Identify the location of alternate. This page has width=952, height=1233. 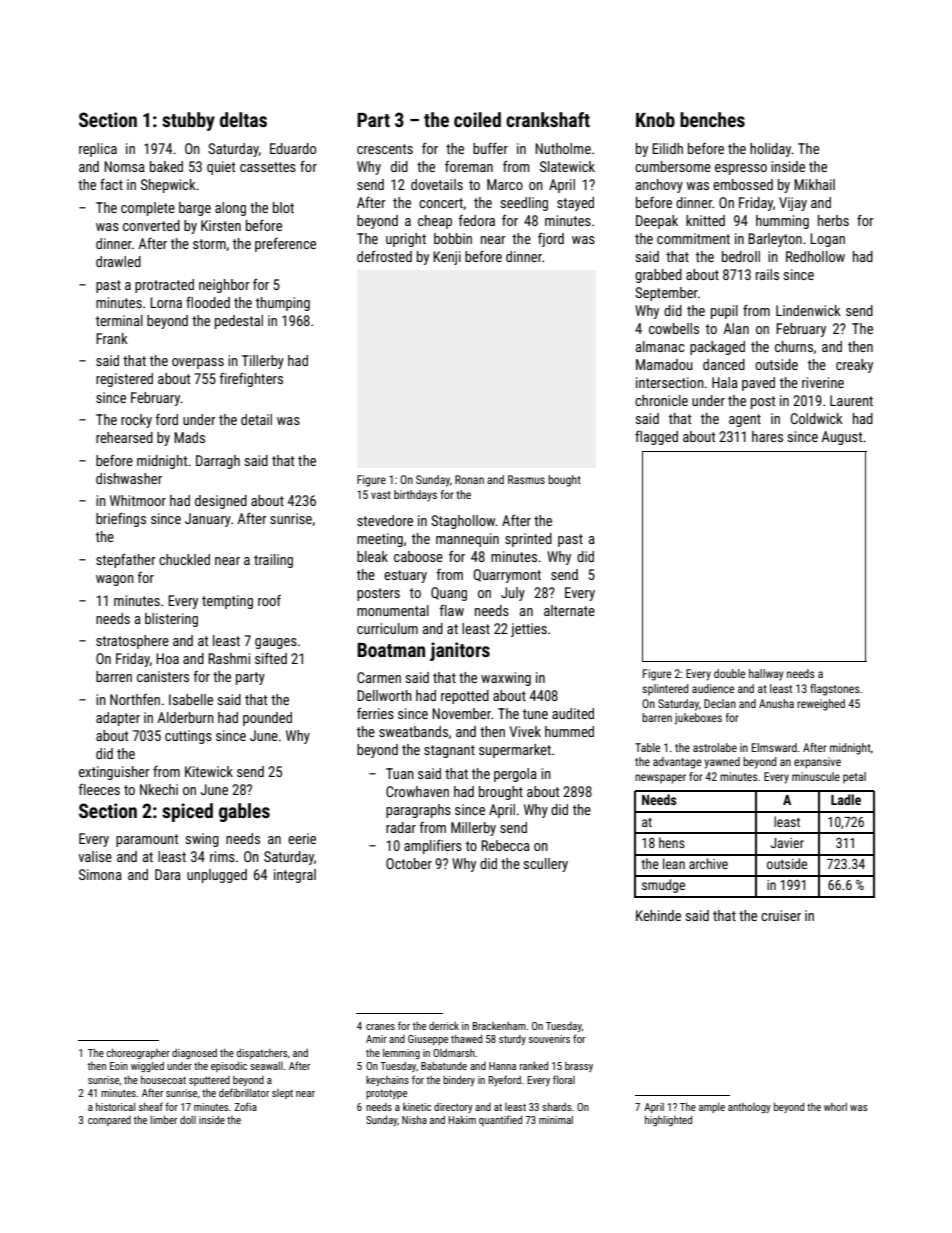
(569, 610).
